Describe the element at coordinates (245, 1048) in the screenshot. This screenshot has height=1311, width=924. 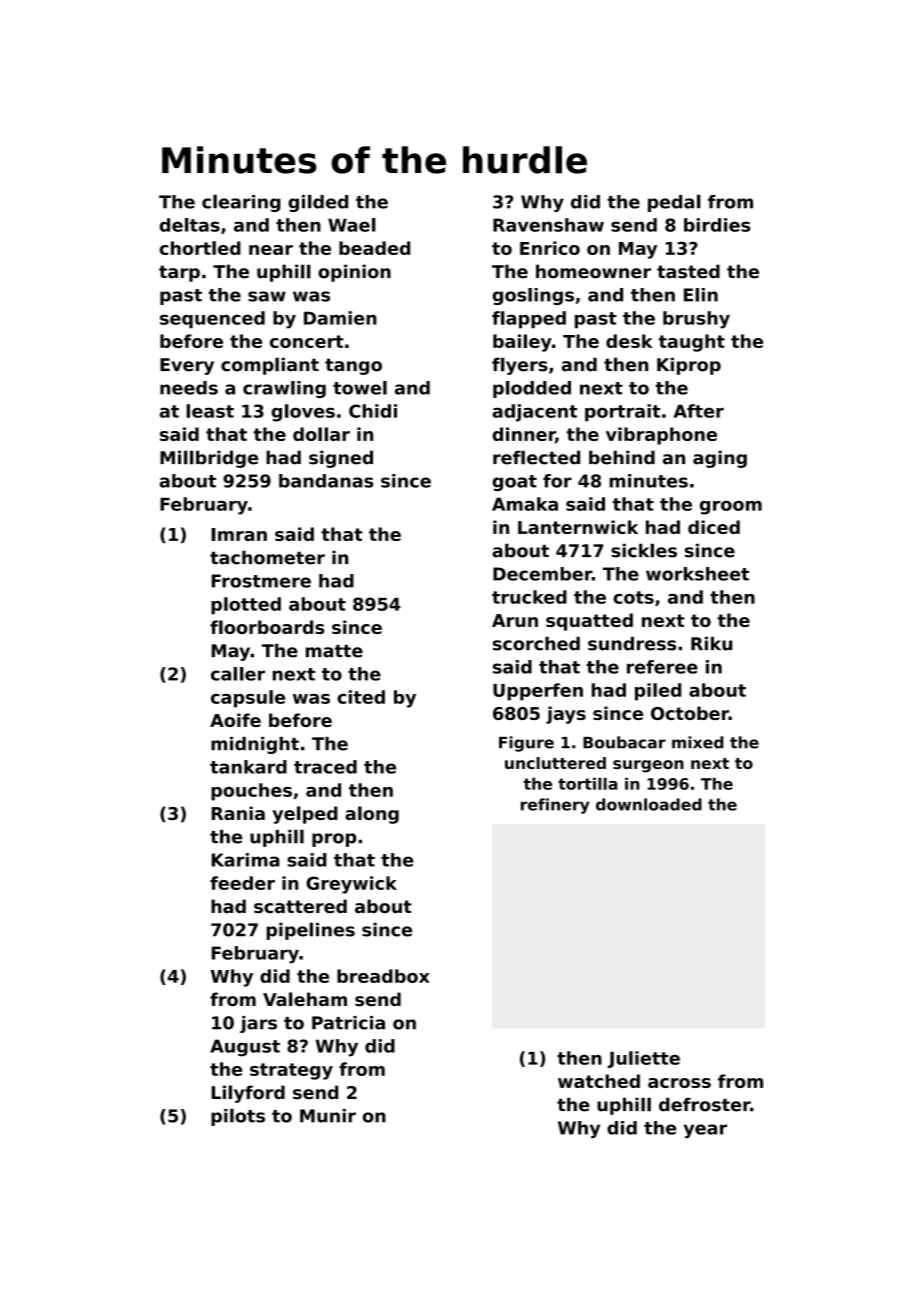
I see `August` at that location.
